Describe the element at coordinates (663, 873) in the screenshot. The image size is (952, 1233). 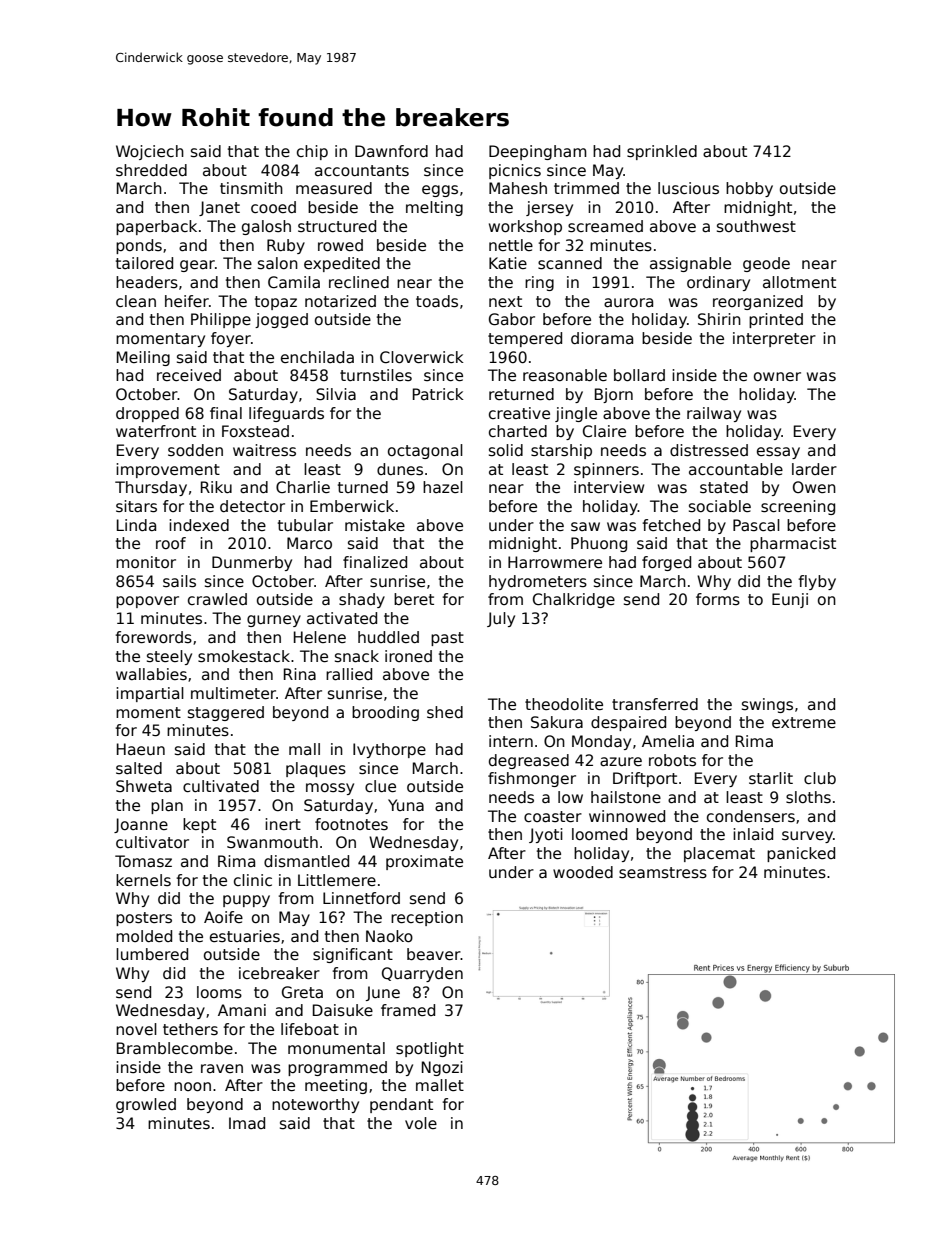
I see `seamstress` at that location.
